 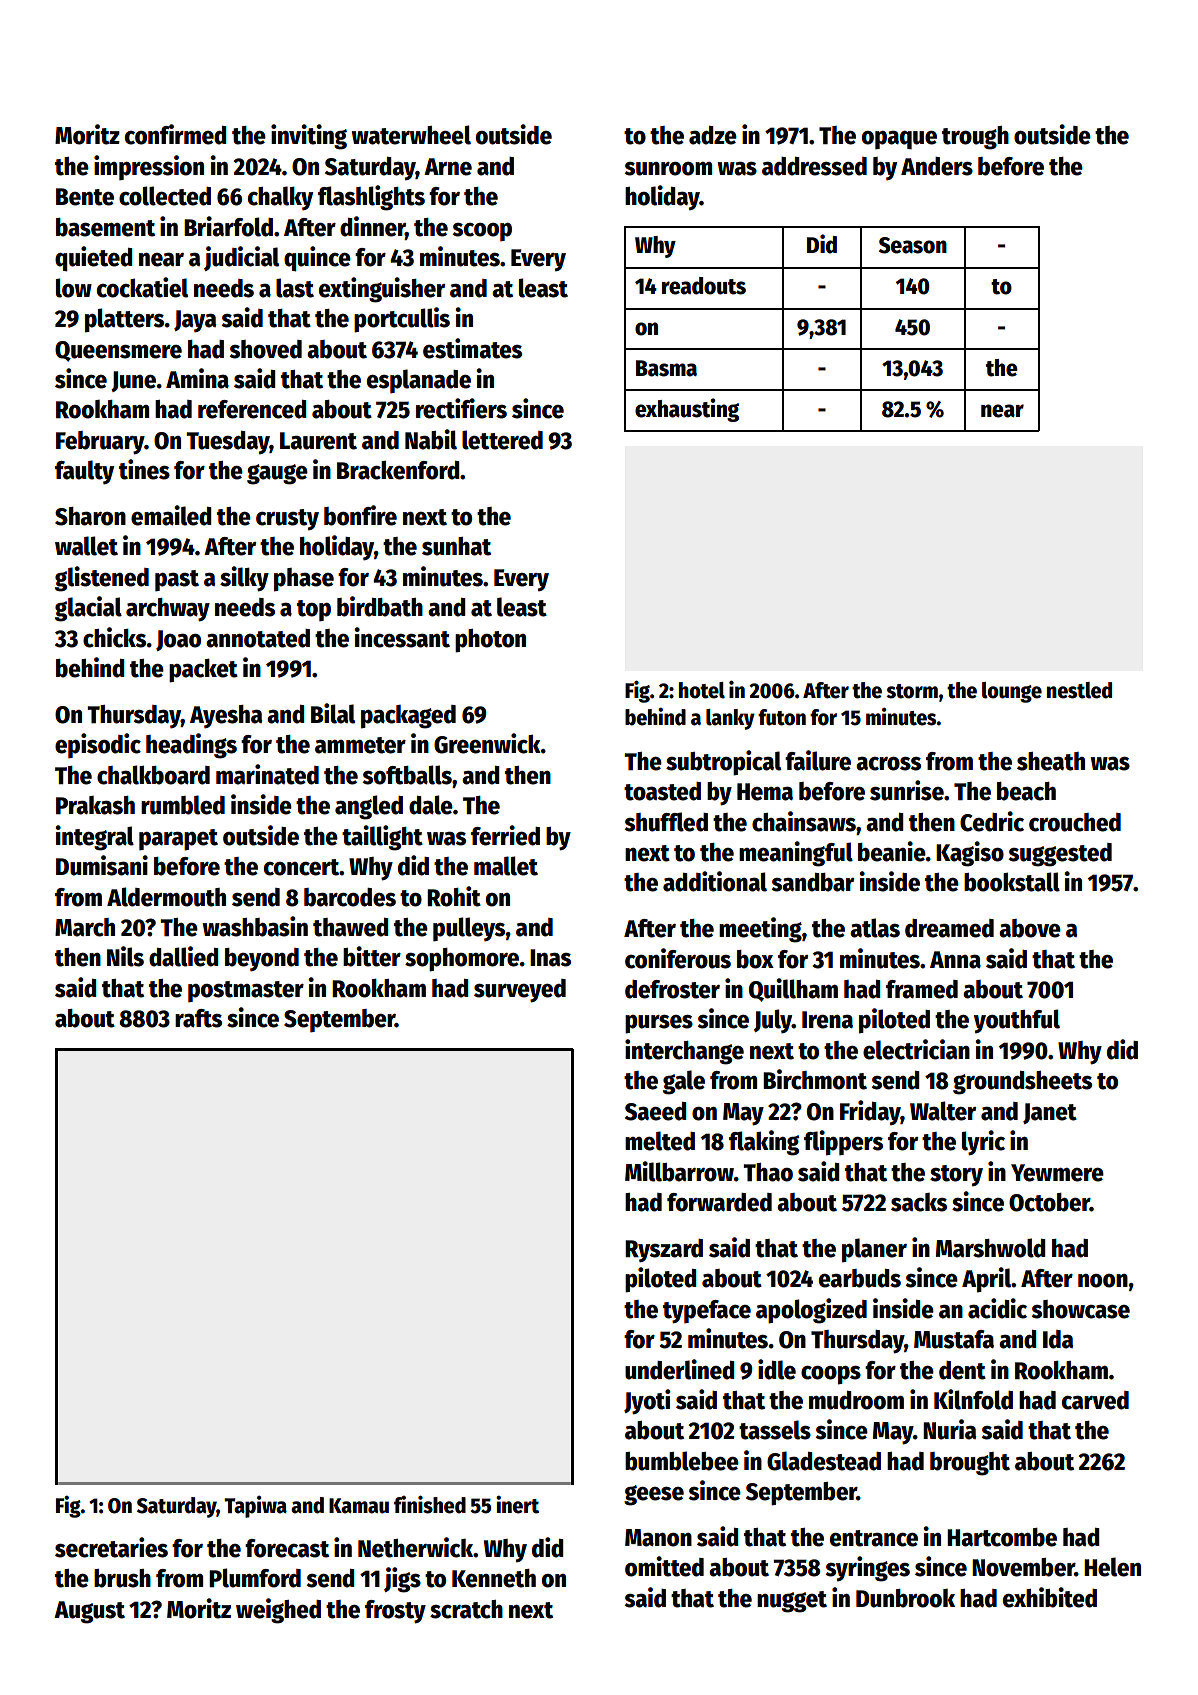 I want to click on Basma, so click(x=666, y=368).
